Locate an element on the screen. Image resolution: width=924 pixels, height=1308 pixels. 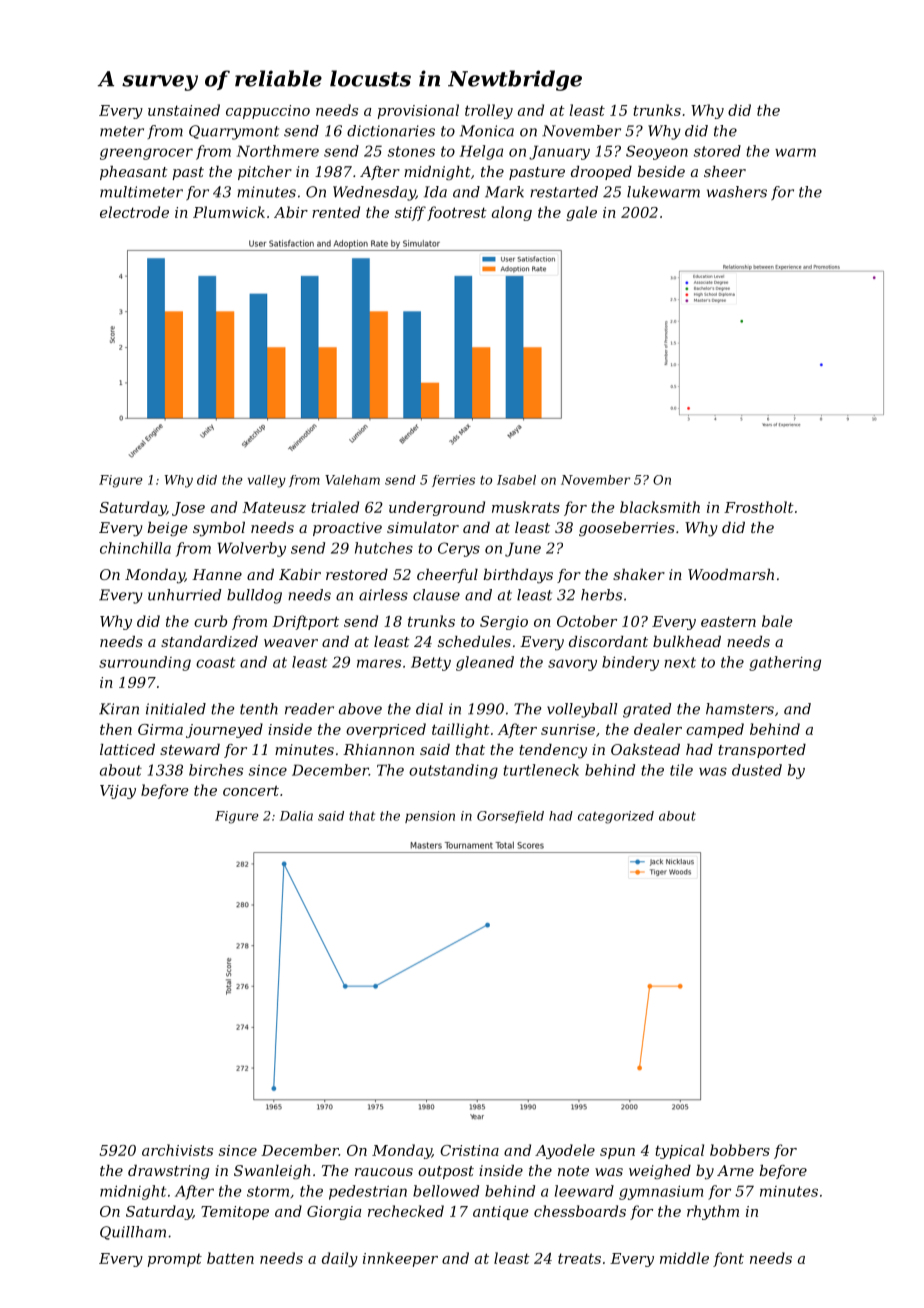
Jose is located at coordinates (188, 509).
